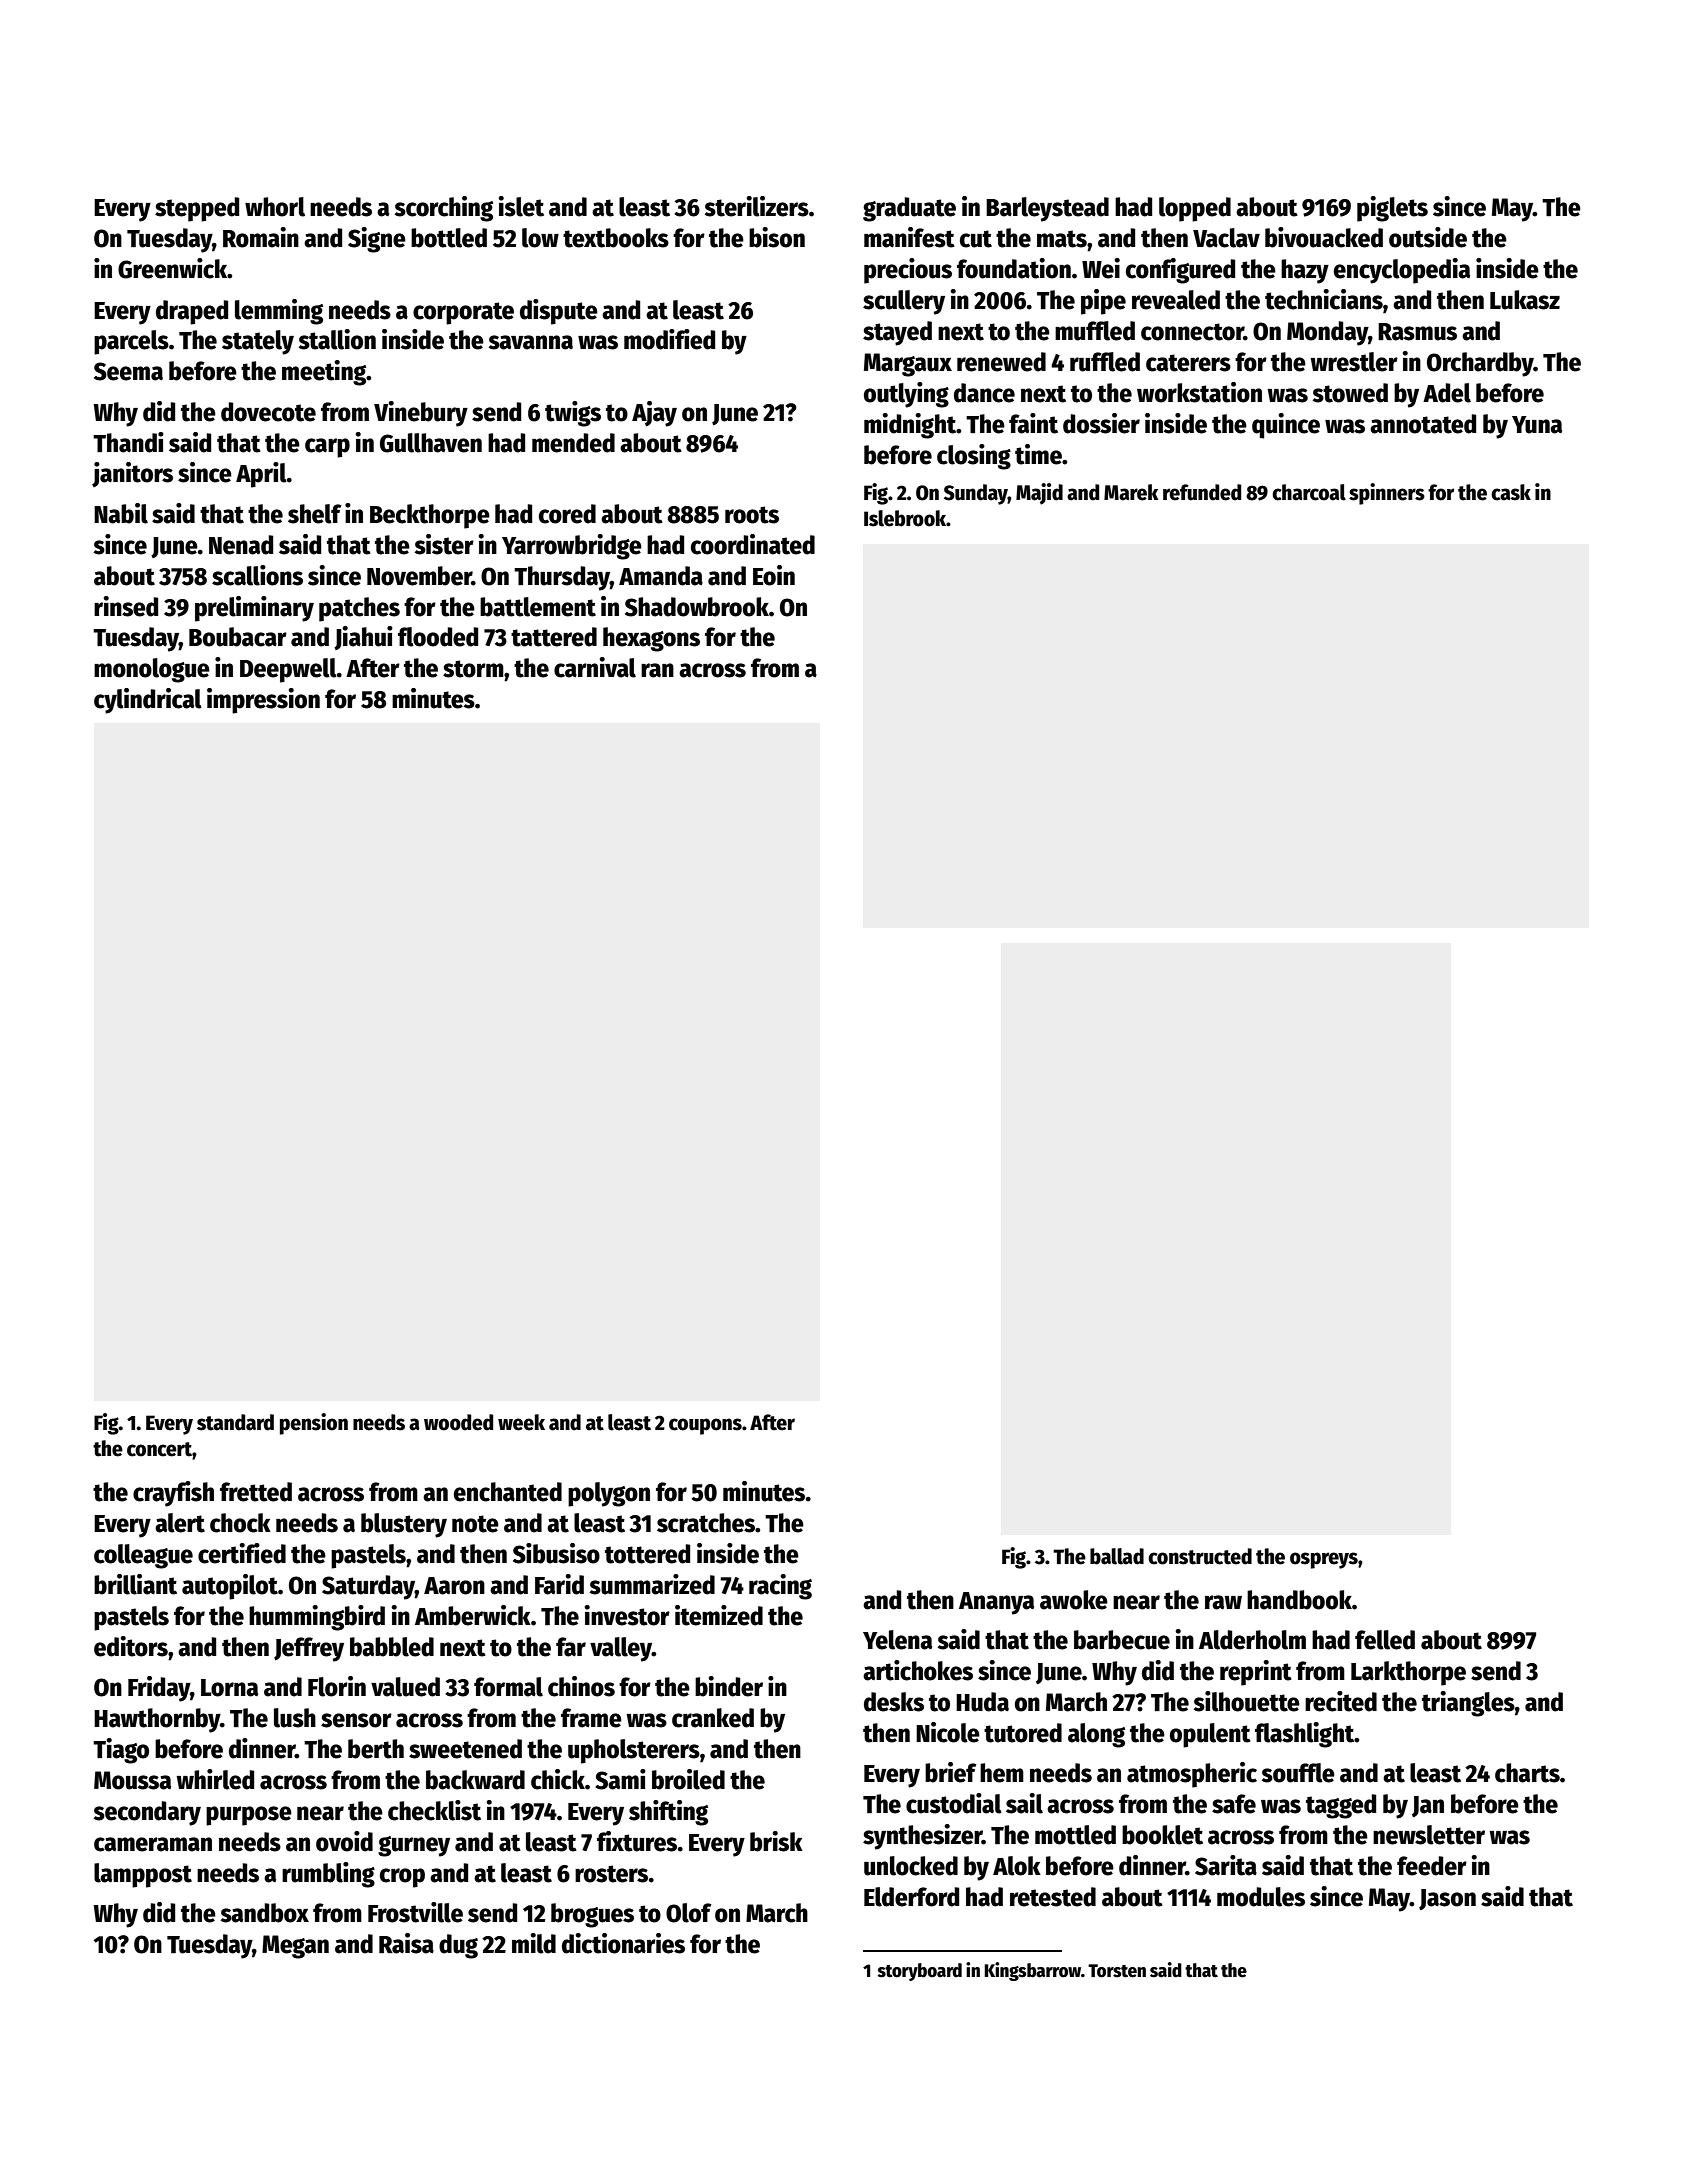 The width and height of the screenshot is (1683, 2178). I want to click on coupons, so click(705, 1426).
